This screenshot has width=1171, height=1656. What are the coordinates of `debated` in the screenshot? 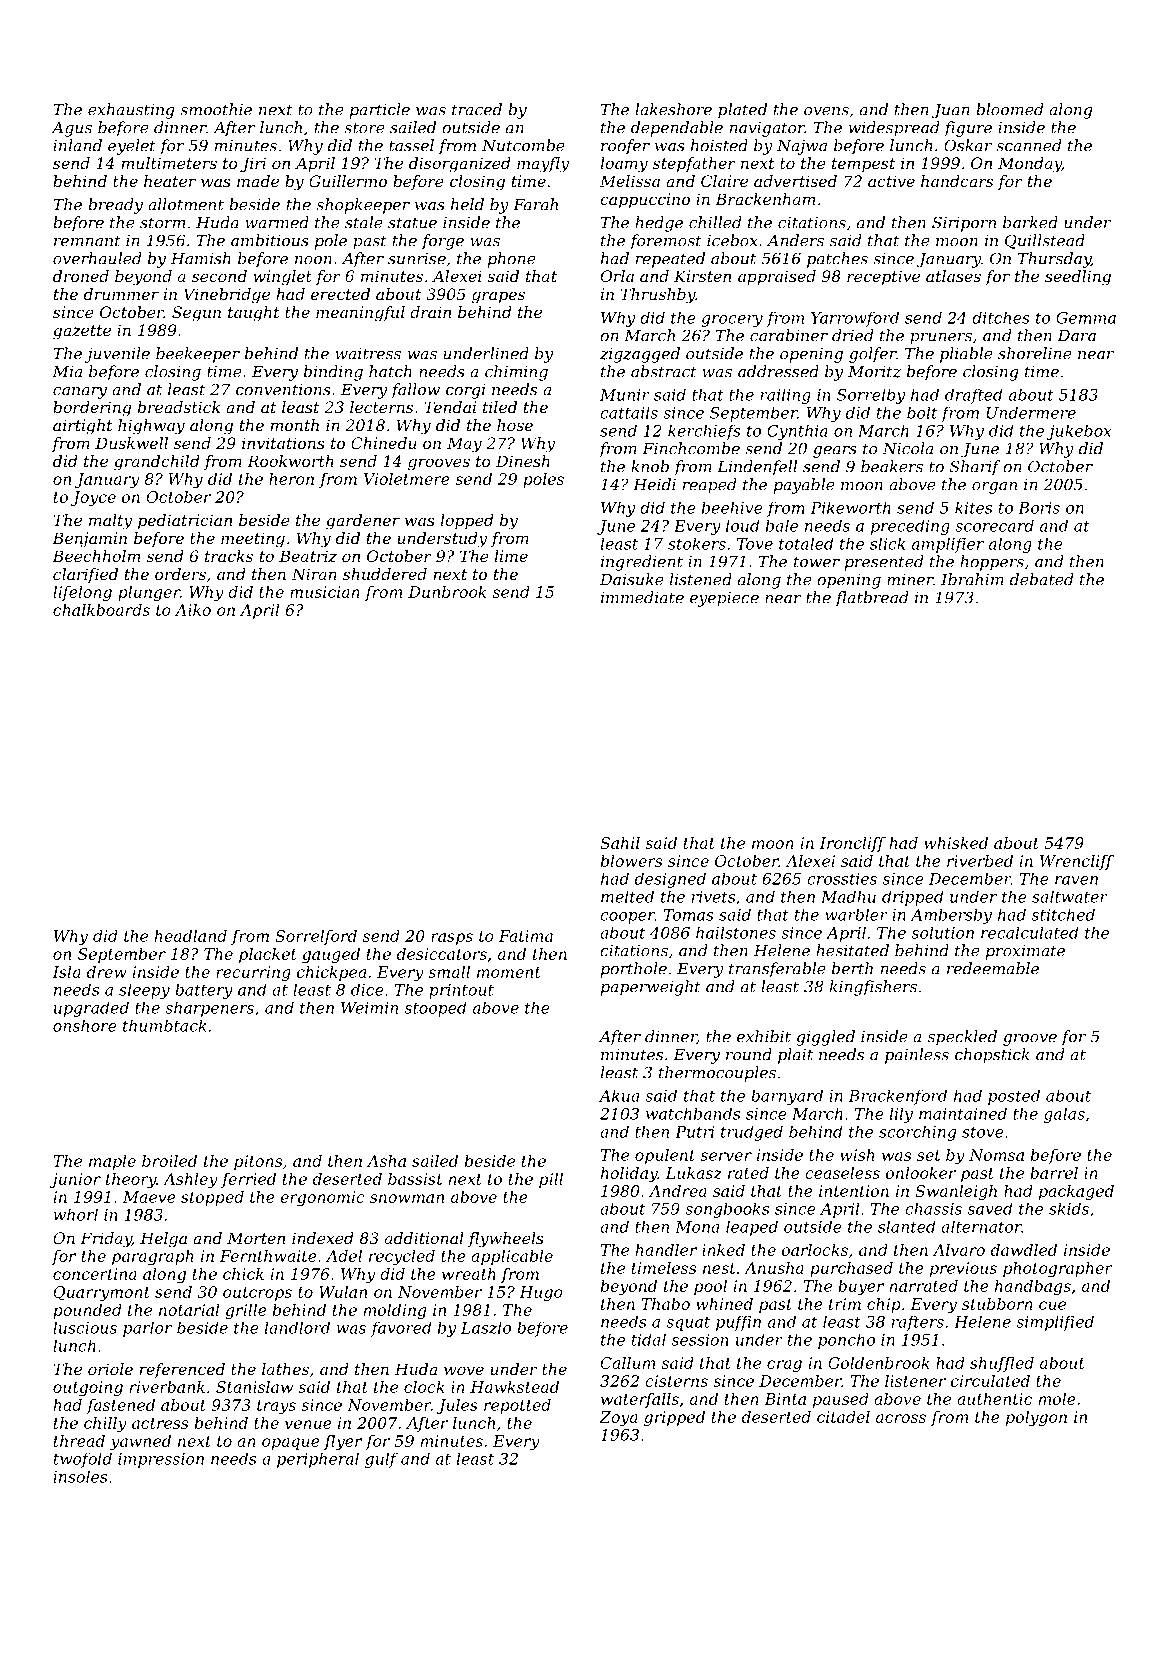 It's located at (1042, 579).
